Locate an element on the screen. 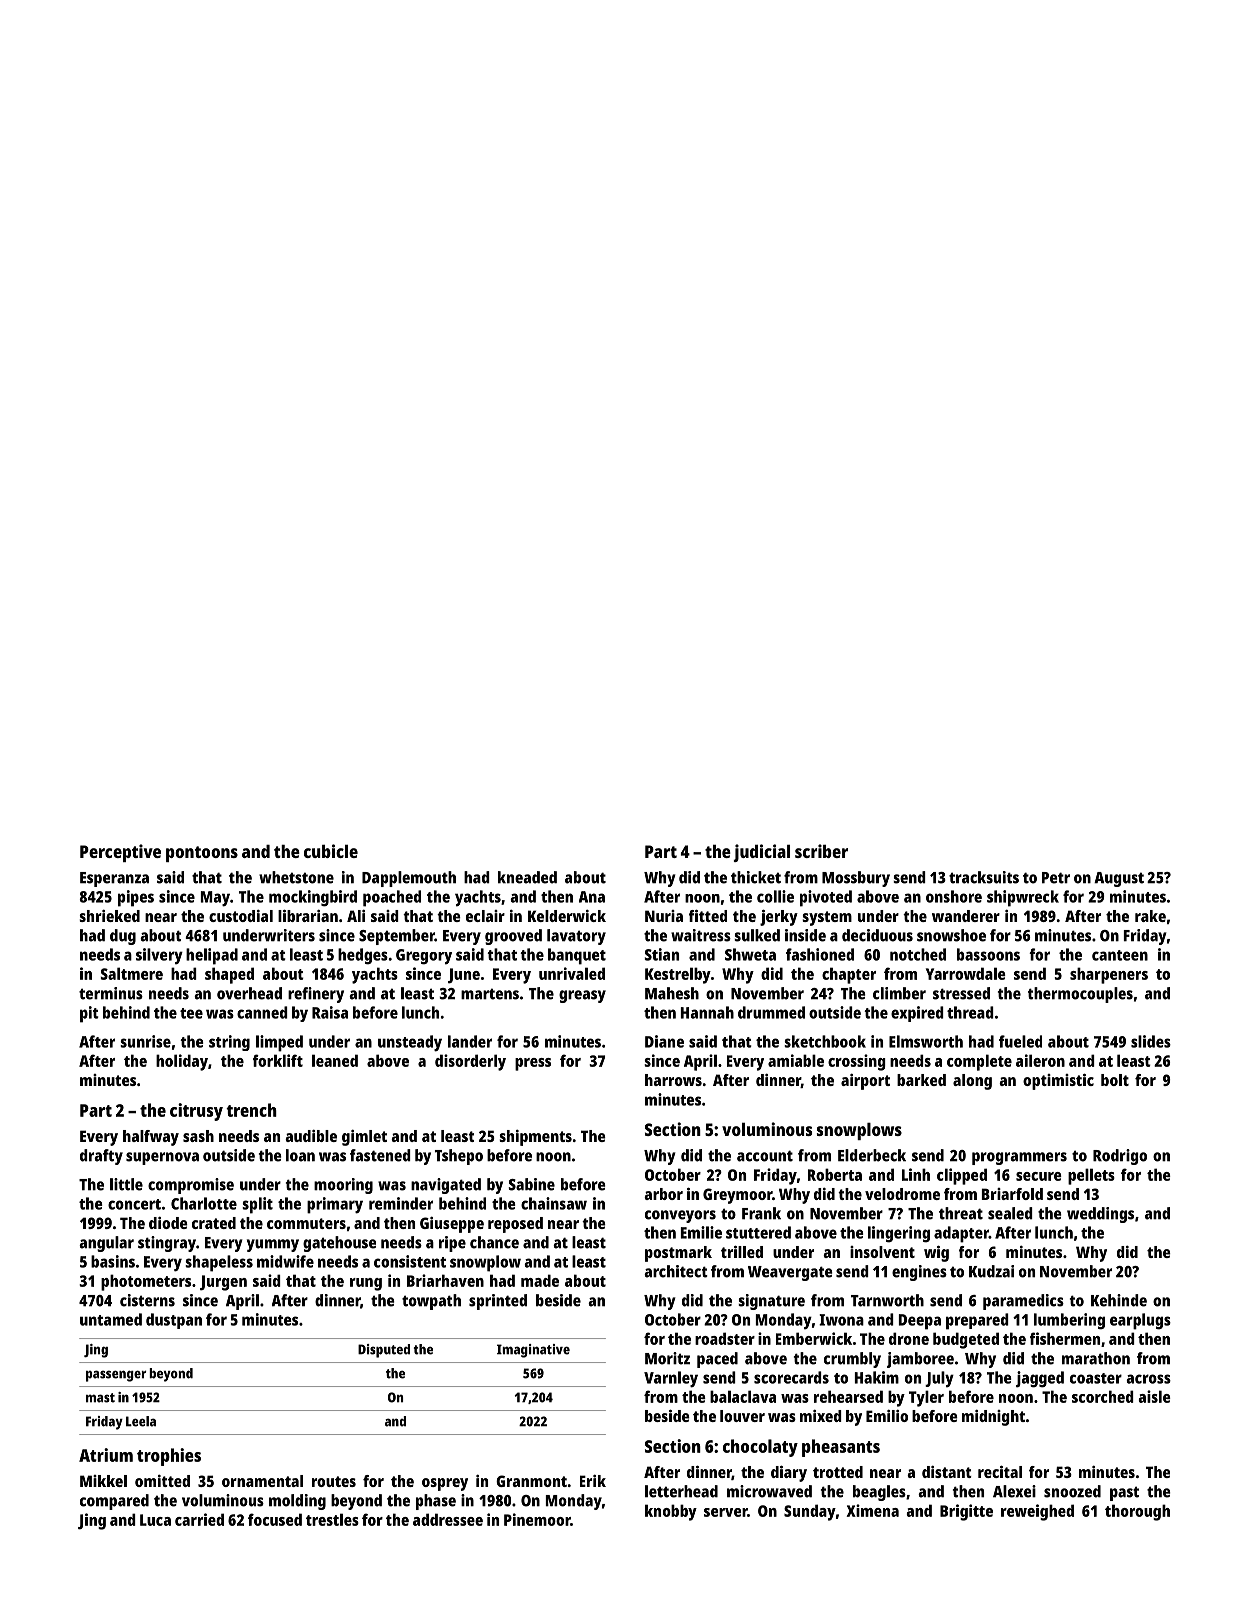 The image size is (1250, 1618). scriber is located at coordinates (821, 851).
